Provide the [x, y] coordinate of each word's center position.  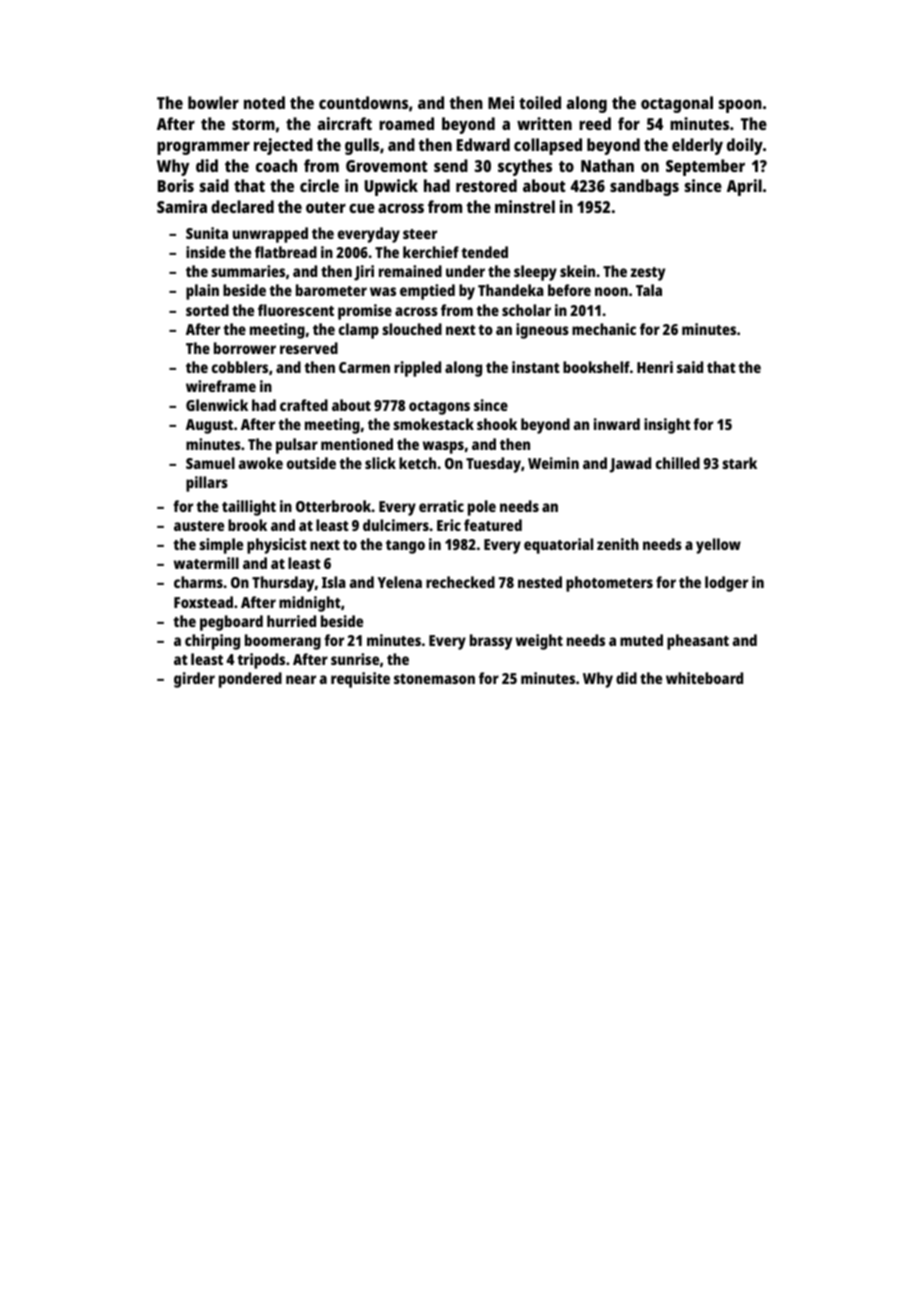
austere [199, 526]
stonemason [434, 679]
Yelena [399, 582]
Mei [501, 102]
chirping [212, 642]
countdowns [363, 102]
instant [536, 367]
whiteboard [704, 678]
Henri [655, 367]
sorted [207, 310]
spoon [740, 106]
